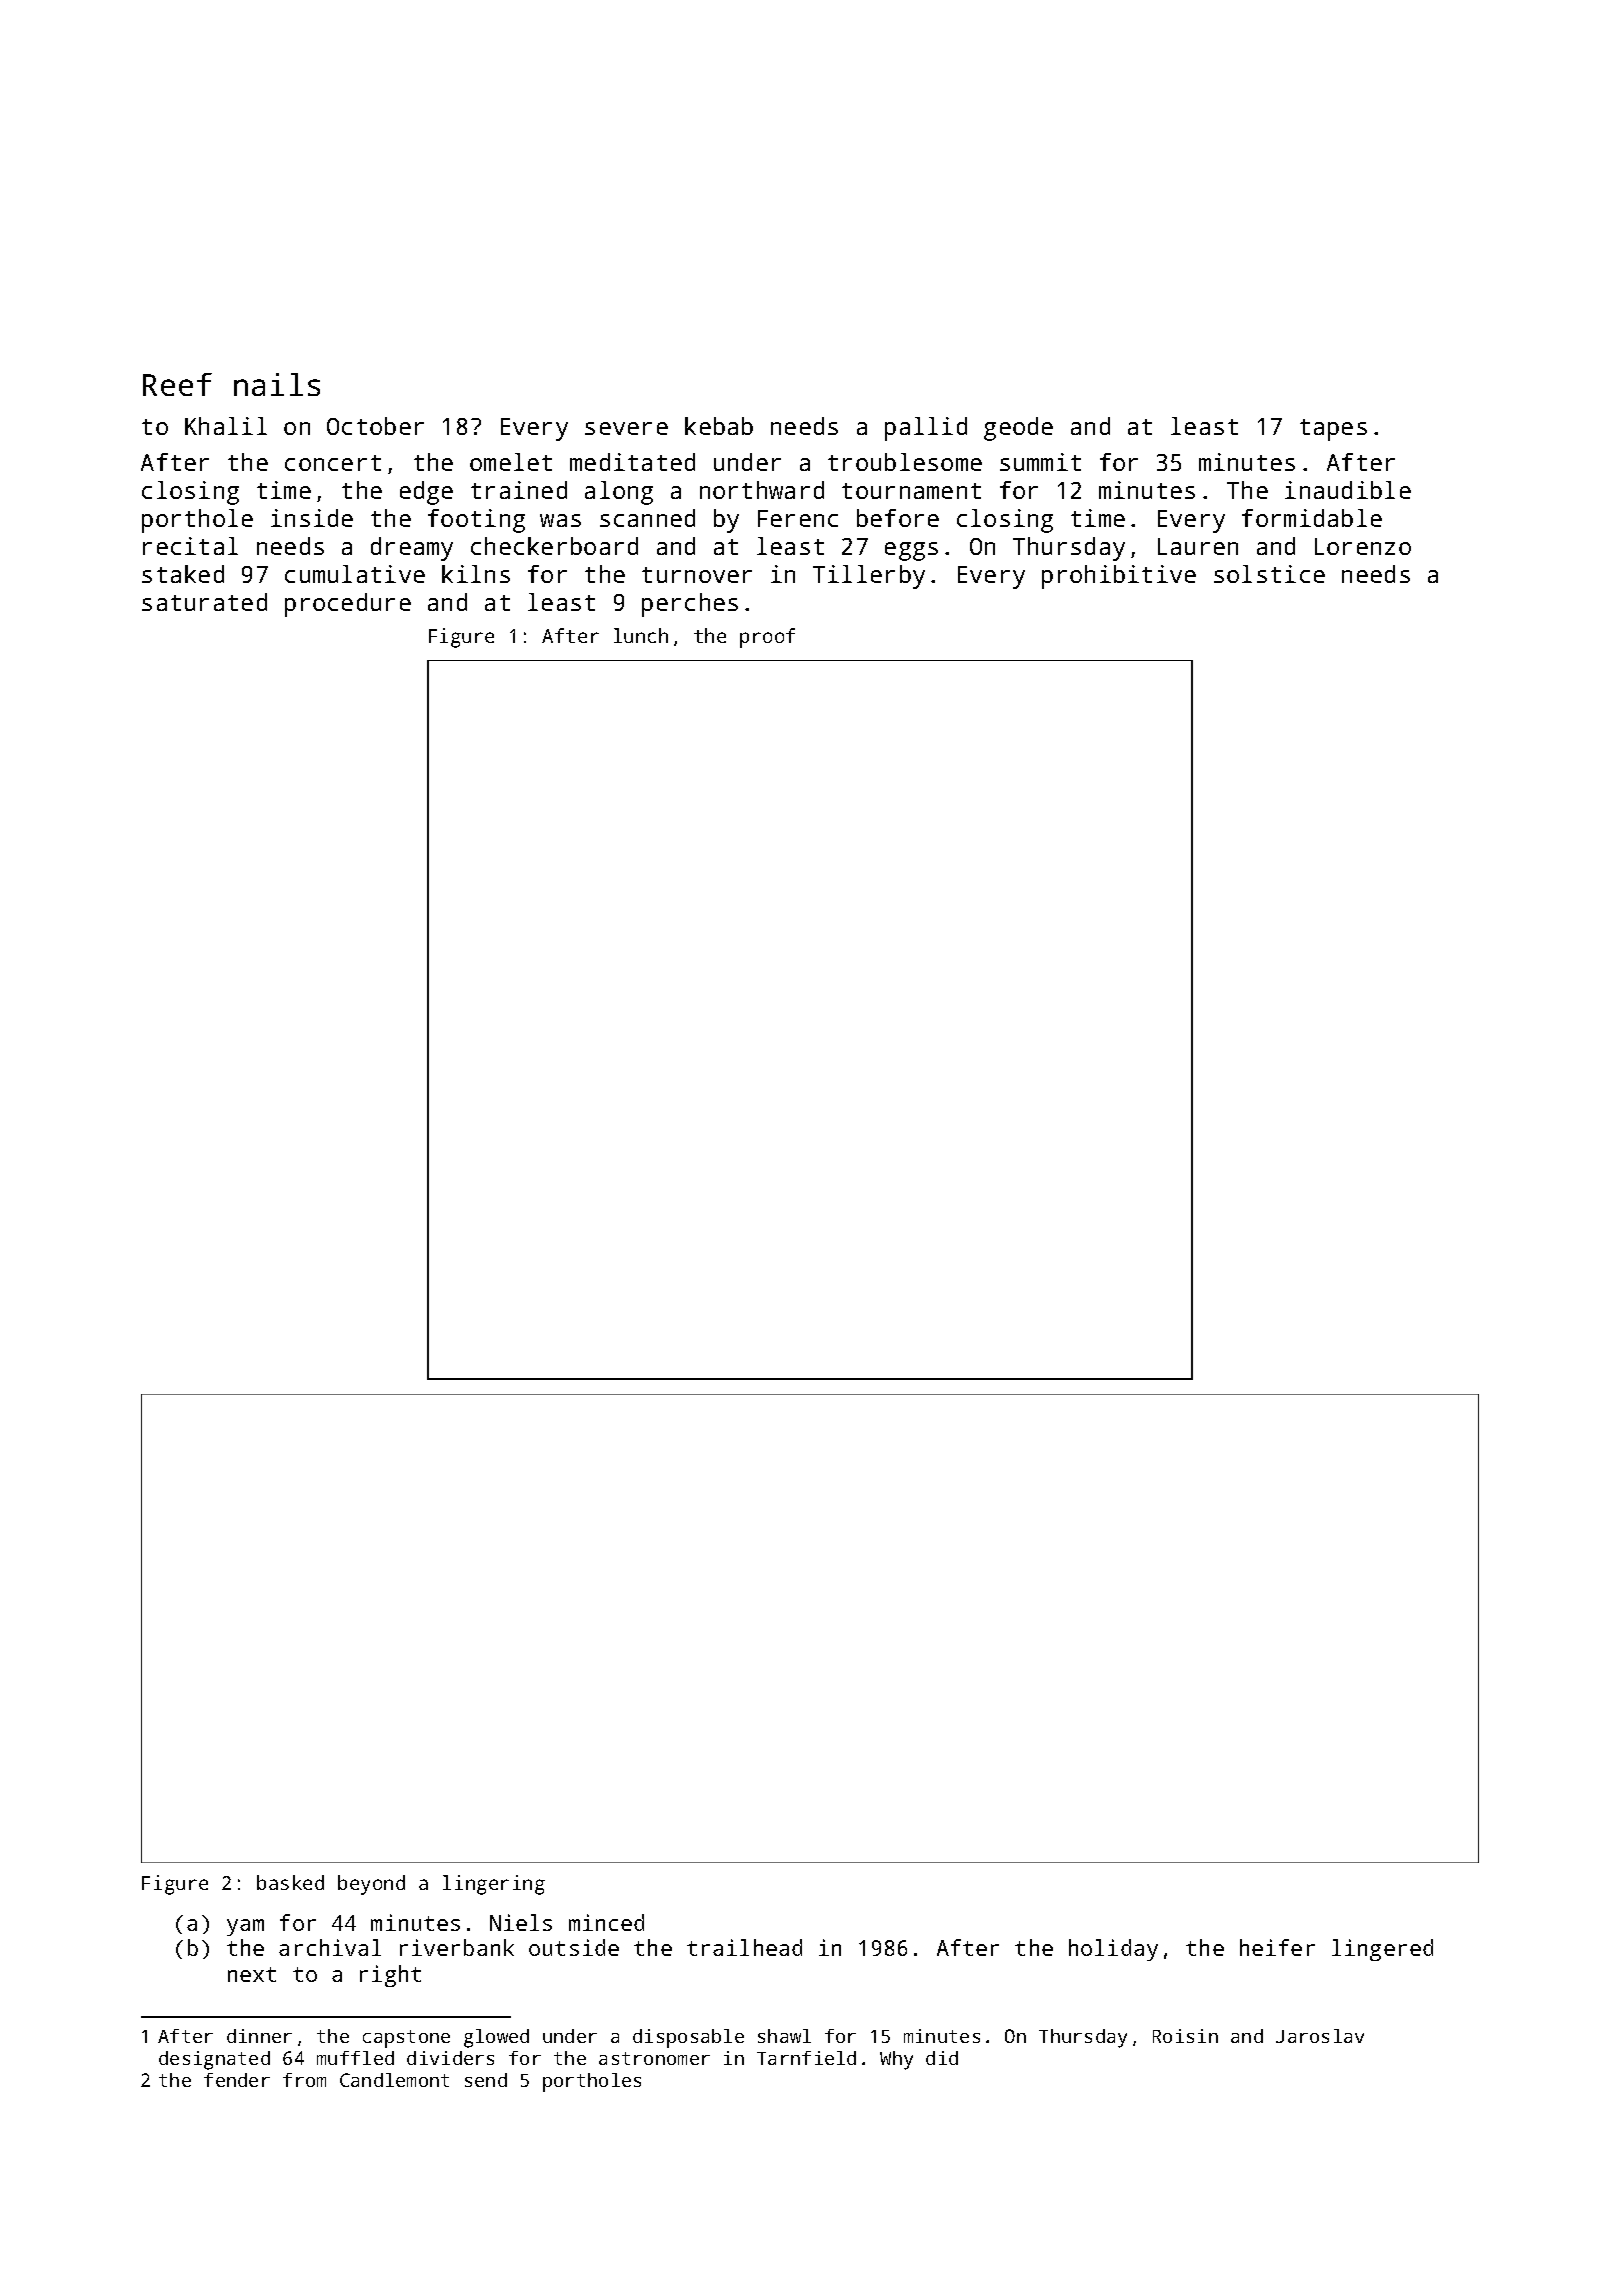 The width and height of the screenshot is (1620, 2292). What do you see at coordinates (767, 638) in the screenshot?
I see `proof` at bounding box center [767, 638].
